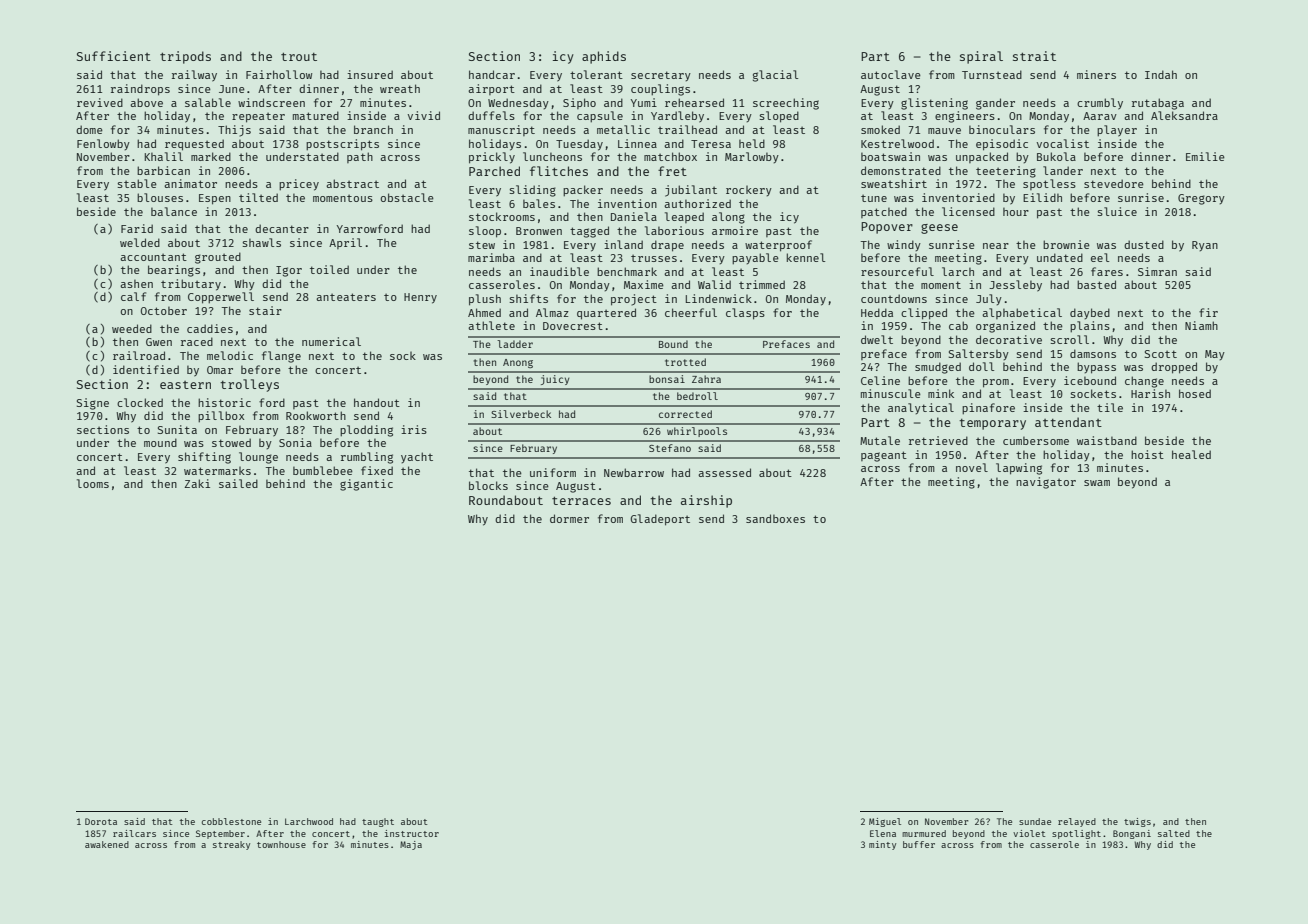 The image size is (1308, 924). What do you see at coordinates (1046, 483) in the screenshot?
I see `navigator` at bounding box center [1046, 483].
